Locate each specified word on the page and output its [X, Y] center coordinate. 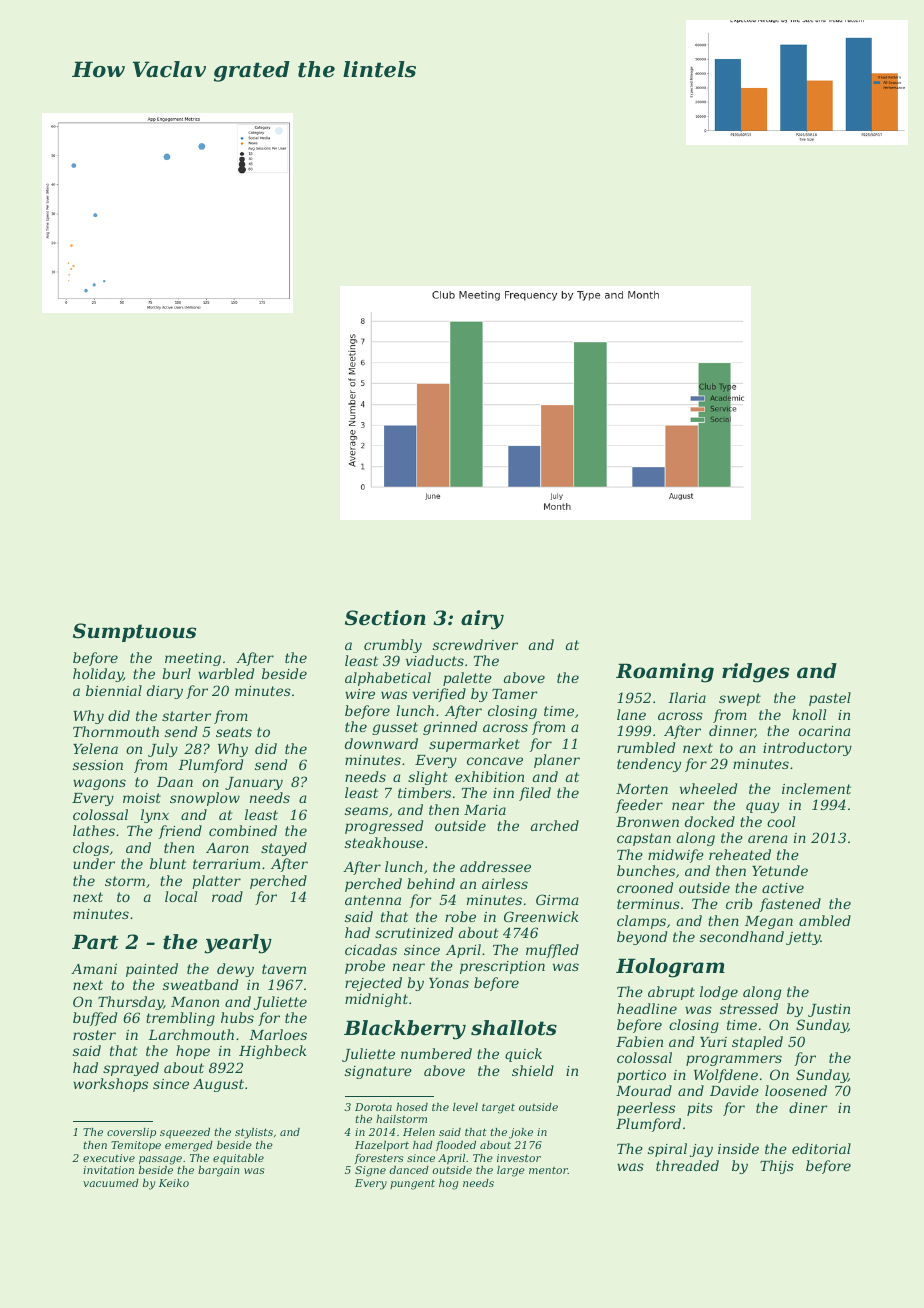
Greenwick [541, 916]
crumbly [393, 646]
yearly [238, 944]
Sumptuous [134, 632]
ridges [755, 673]
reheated [740, 854]
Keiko [174, 1183]
